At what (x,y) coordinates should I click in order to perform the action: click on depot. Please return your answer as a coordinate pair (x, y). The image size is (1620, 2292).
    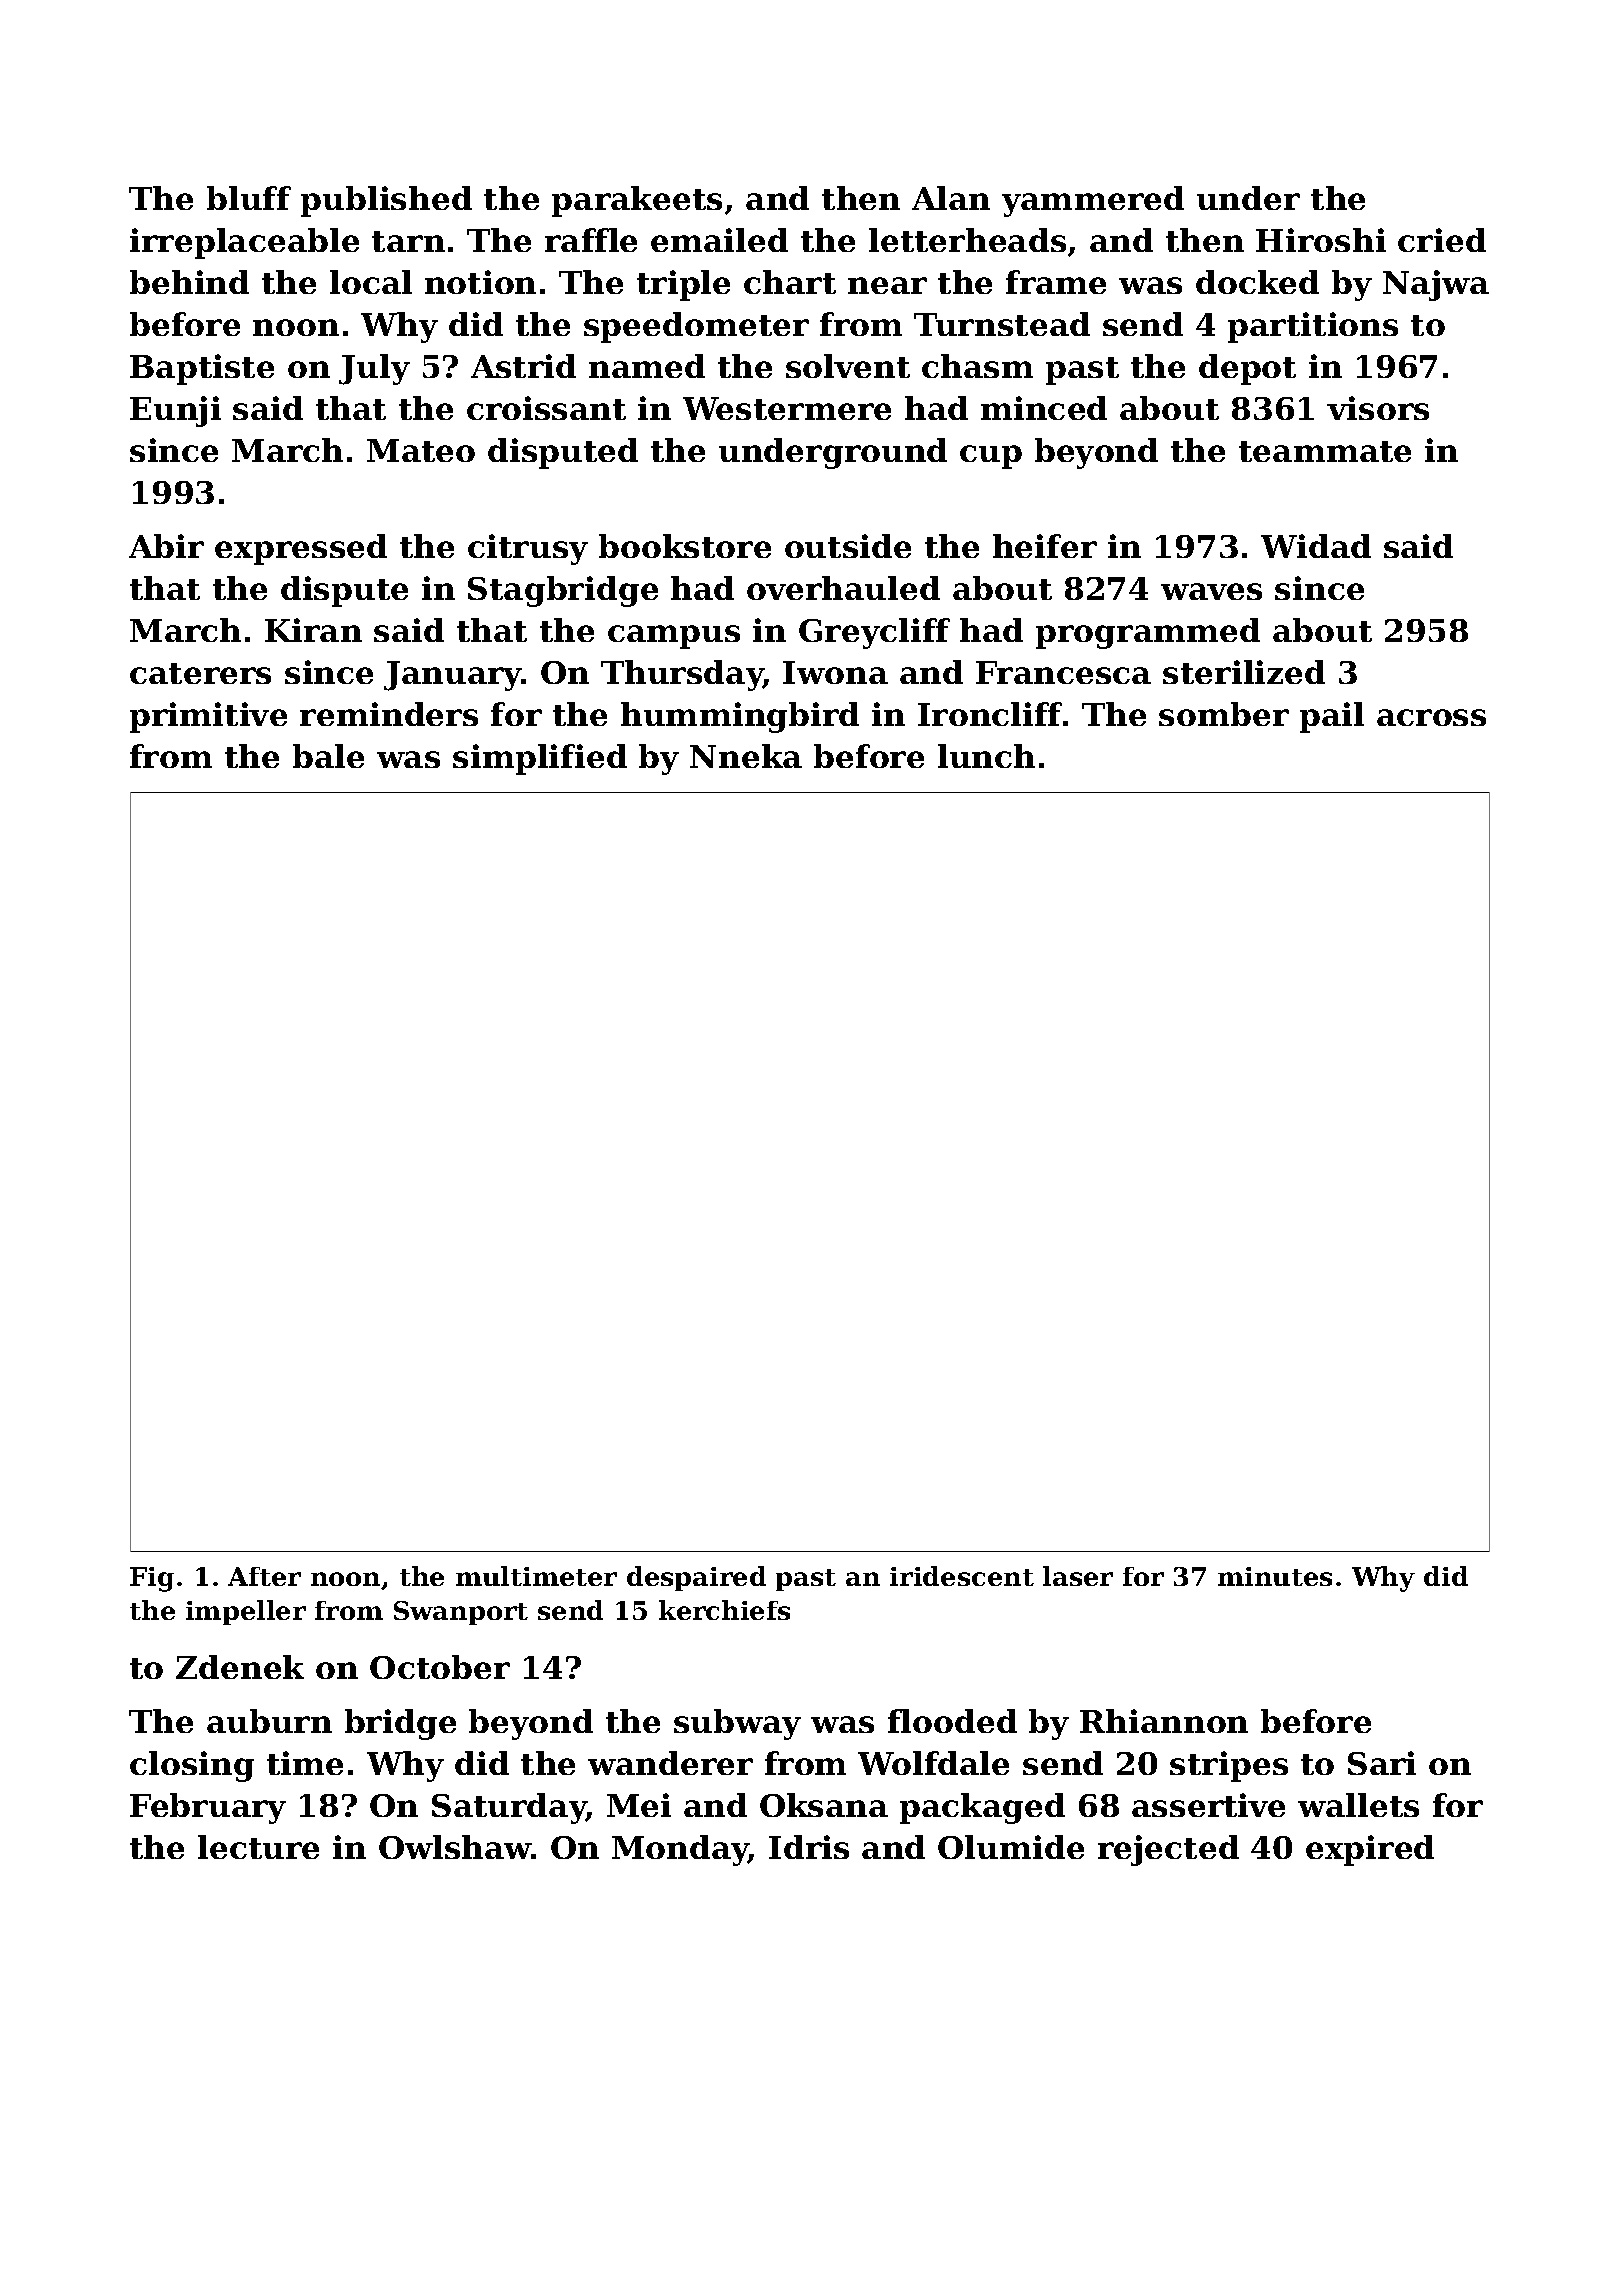
    Looking at the image, I should click on (1247, 369).
